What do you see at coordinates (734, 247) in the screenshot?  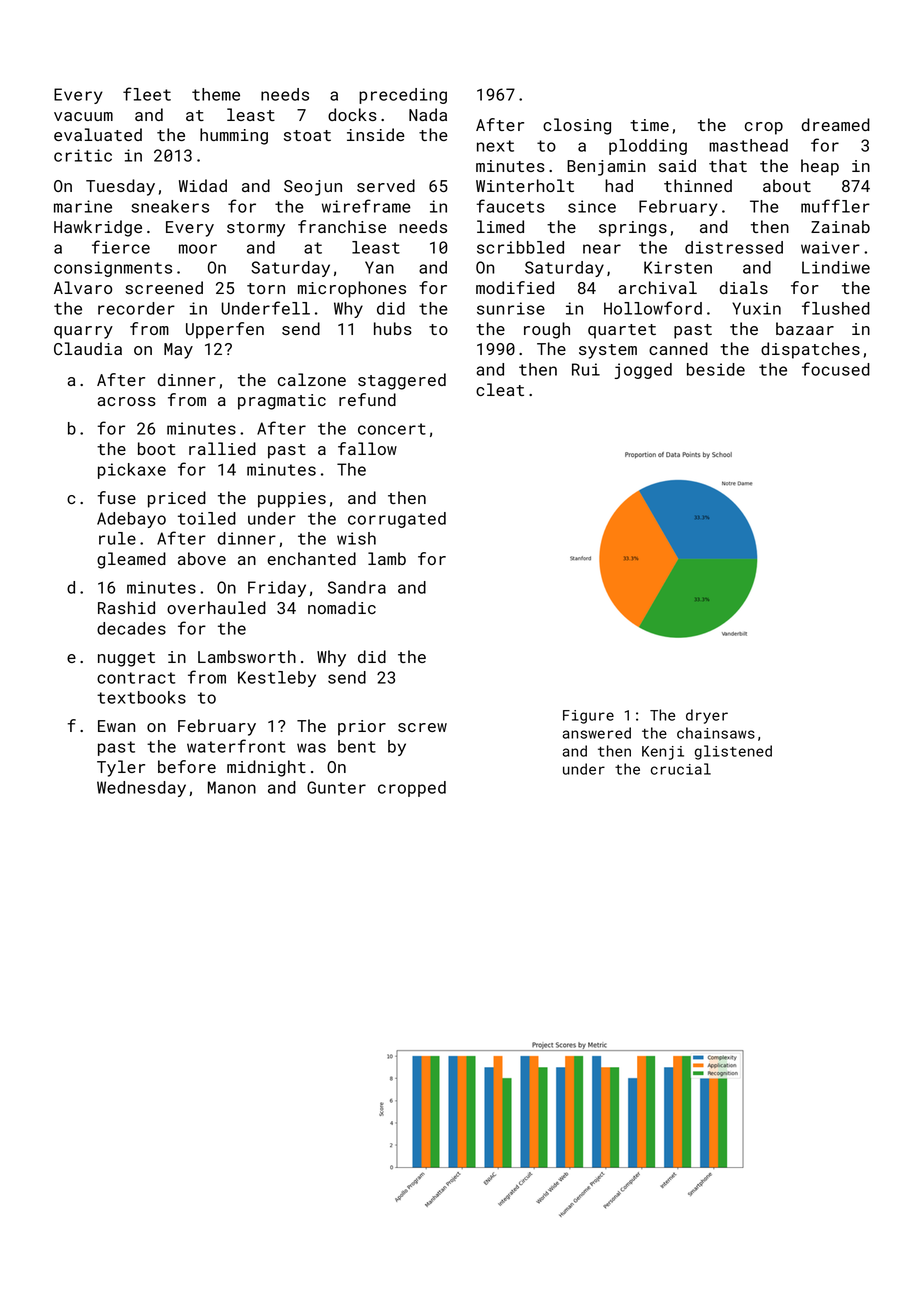 I see `distressed` at bounding box center [734, 247].
